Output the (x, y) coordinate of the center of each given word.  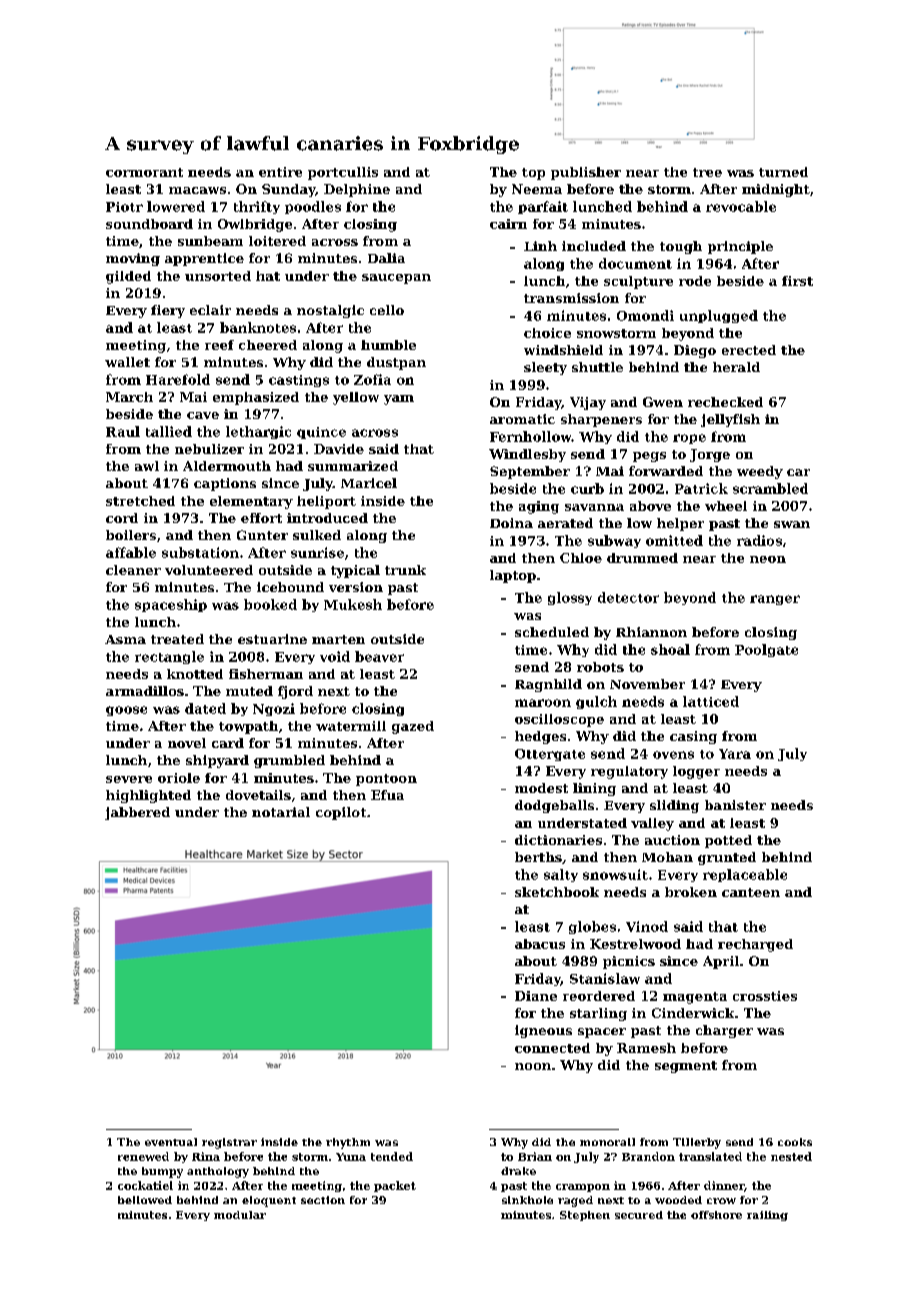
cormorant (144, 172)
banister (735, 805)
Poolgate (766, 650)
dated (205, 708)
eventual (171, 1142)
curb (587, 488)
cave (203, 415)
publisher (586, 173)
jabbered (137, 813)
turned (783, 172)
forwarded (666, 471)
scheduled (552, 632)
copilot (341, 813)
